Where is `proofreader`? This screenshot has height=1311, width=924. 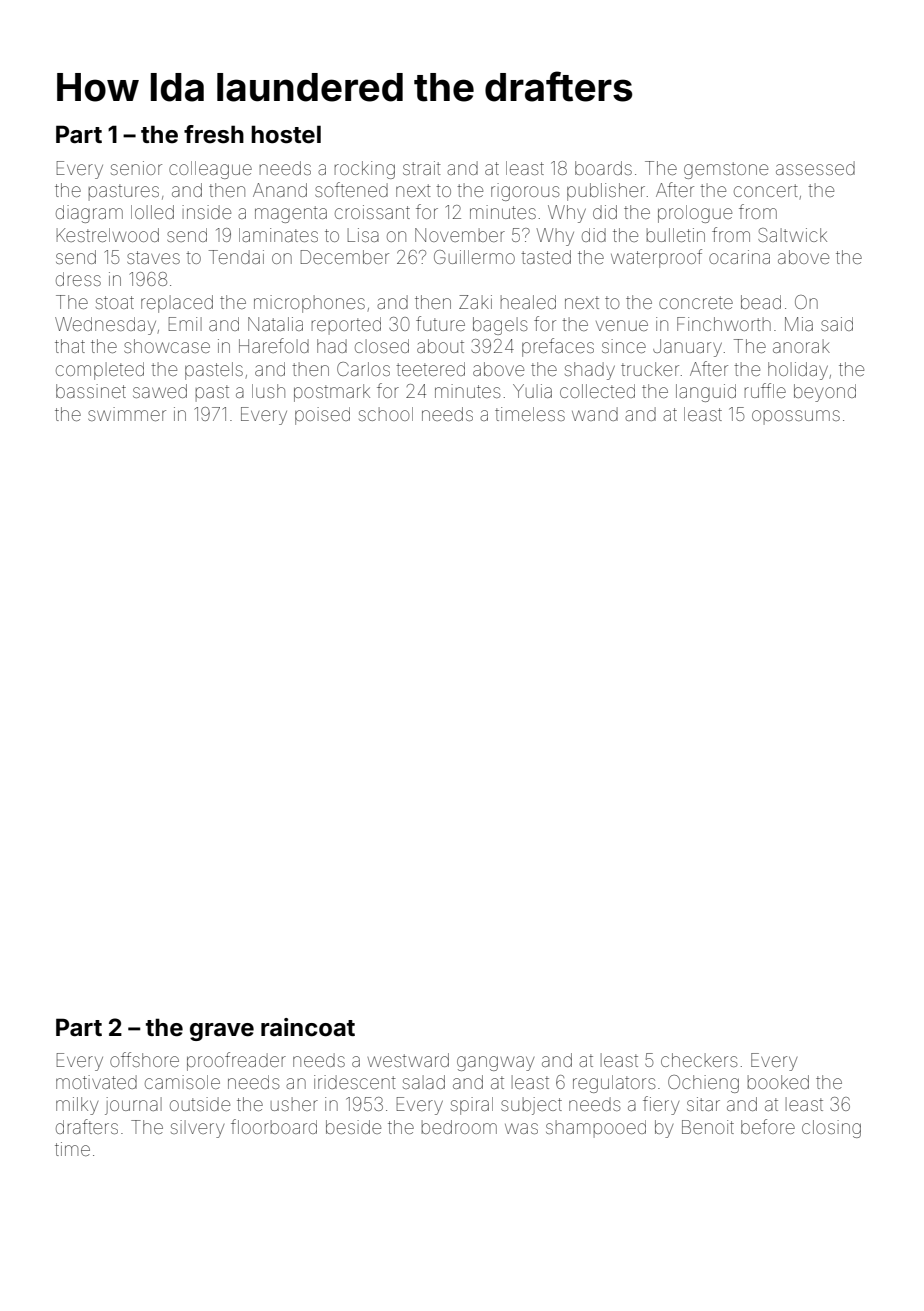 proofreader is located at coordinates (236, 1061).
